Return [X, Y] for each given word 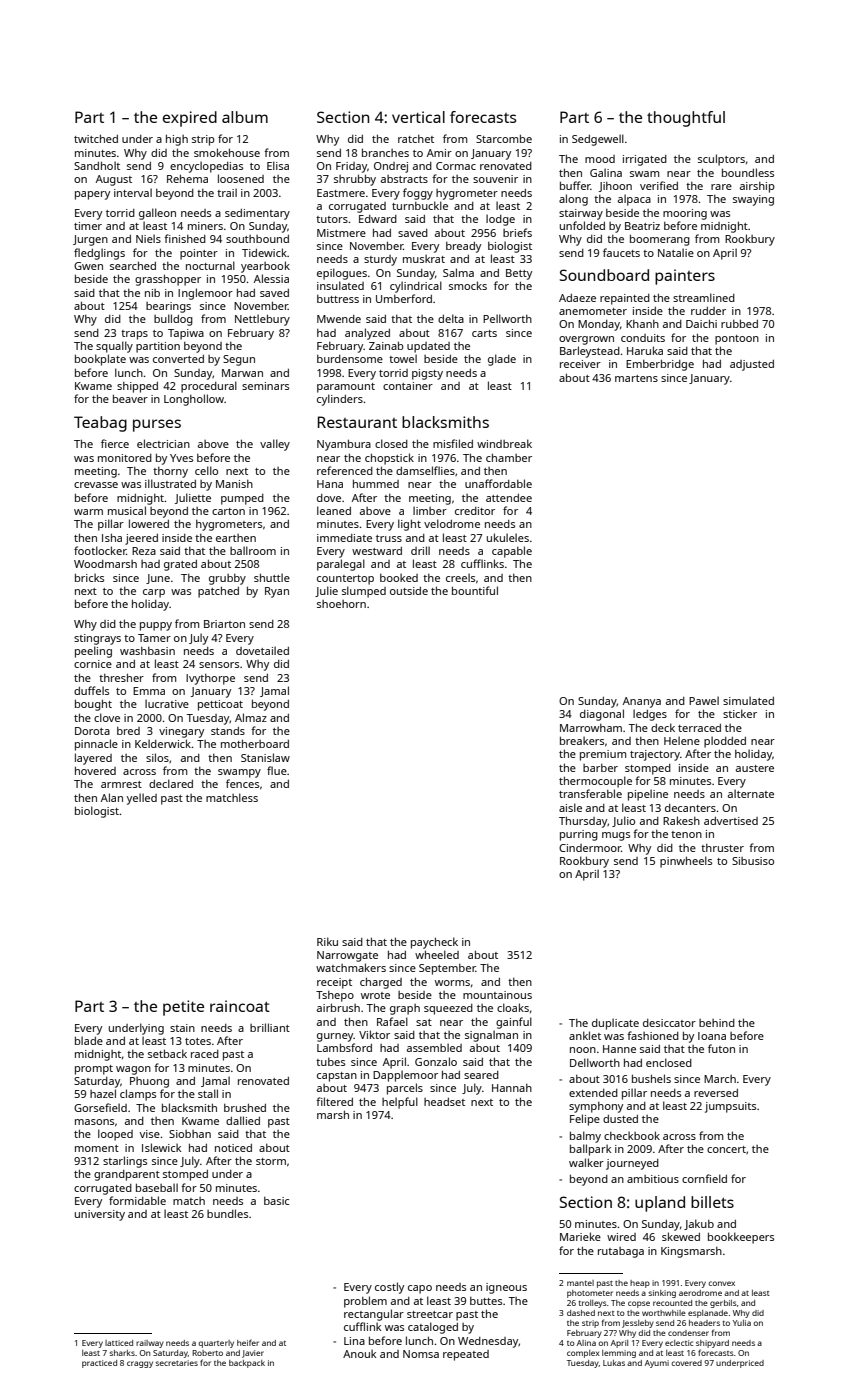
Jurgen [90, 240]
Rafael [392, 1021]
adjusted [752, 365]
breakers [582, 740]
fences [242, 783]
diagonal [602, 715]
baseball [157, 1187]
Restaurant [357, 422]
